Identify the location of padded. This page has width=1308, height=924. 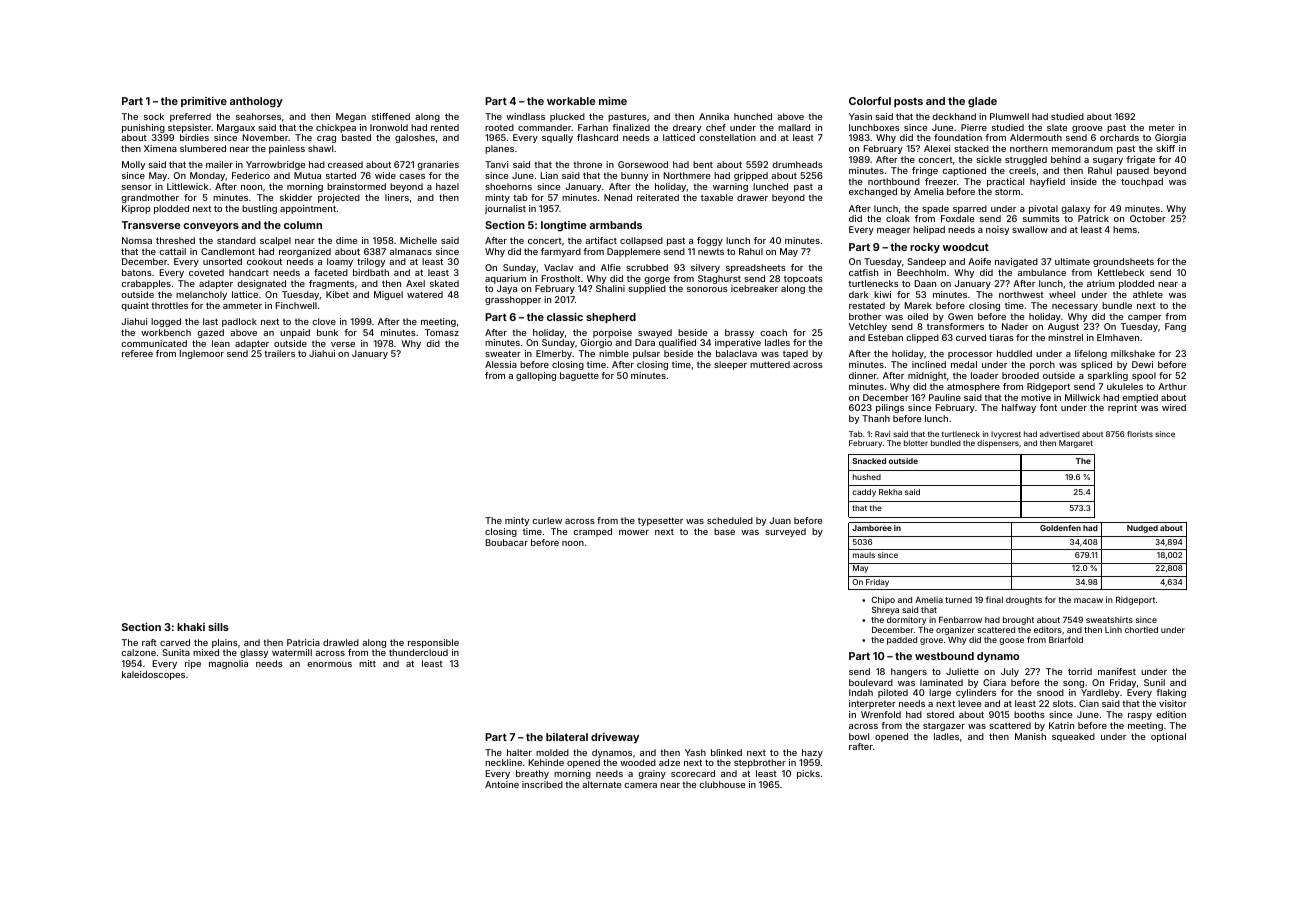
(902, 641).
